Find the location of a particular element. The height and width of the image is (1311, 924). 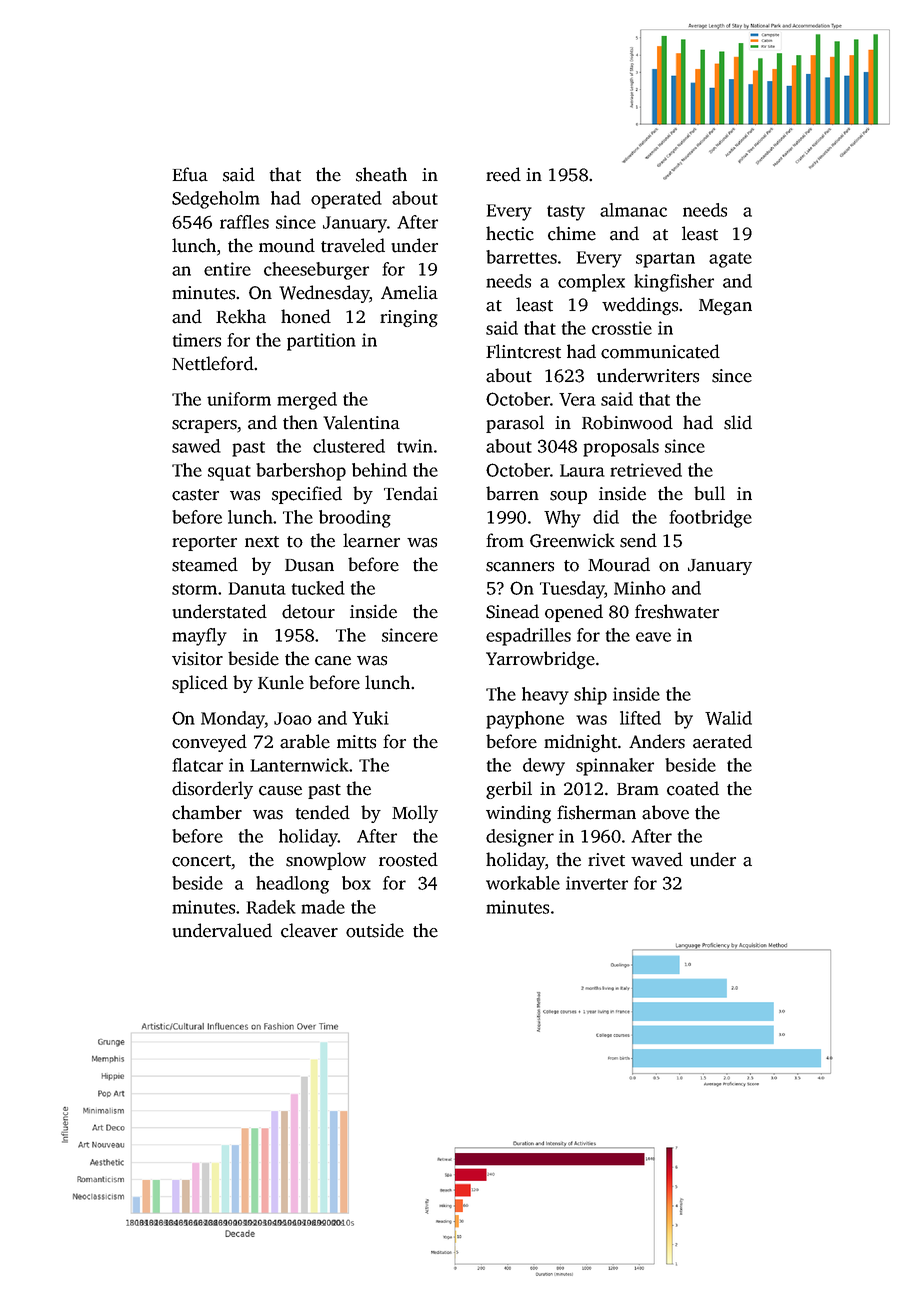

almanac is located at coordinates (633, 210).
